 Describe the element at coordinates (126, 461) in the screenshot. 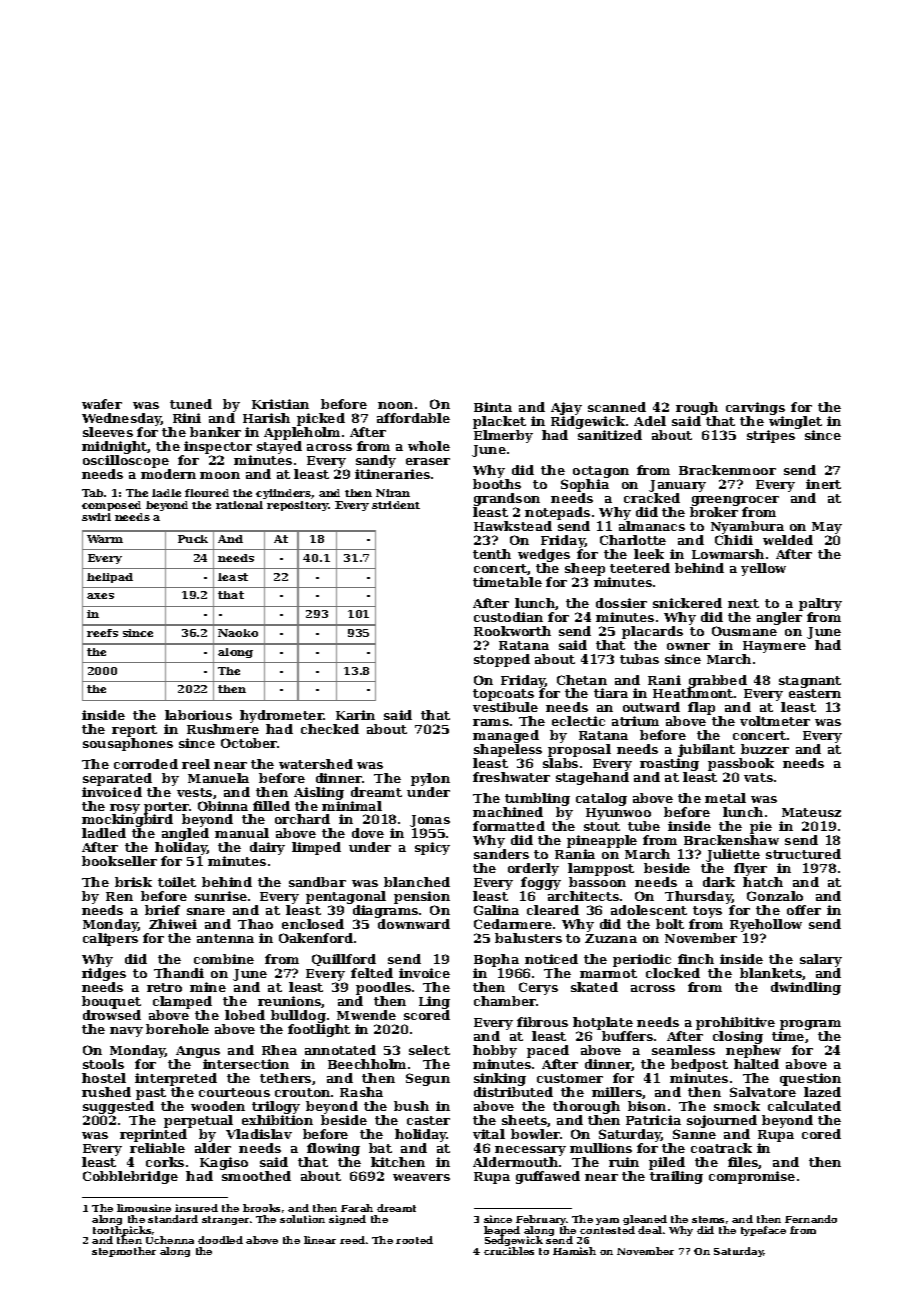

I see `oscilloscope` at that location.
